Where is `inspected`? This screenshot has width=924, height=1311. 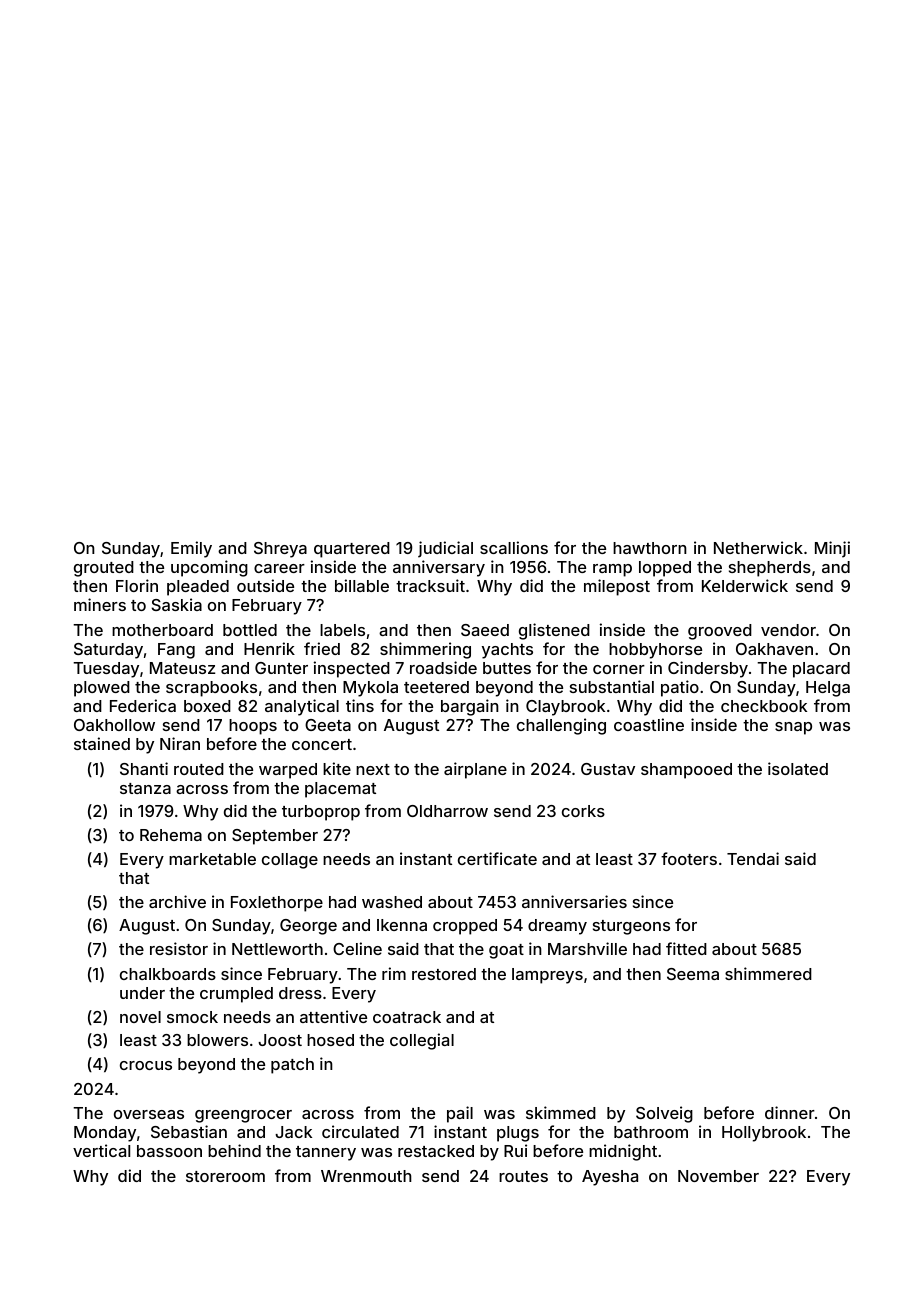 inspected is located at coordinates (352, 669).
